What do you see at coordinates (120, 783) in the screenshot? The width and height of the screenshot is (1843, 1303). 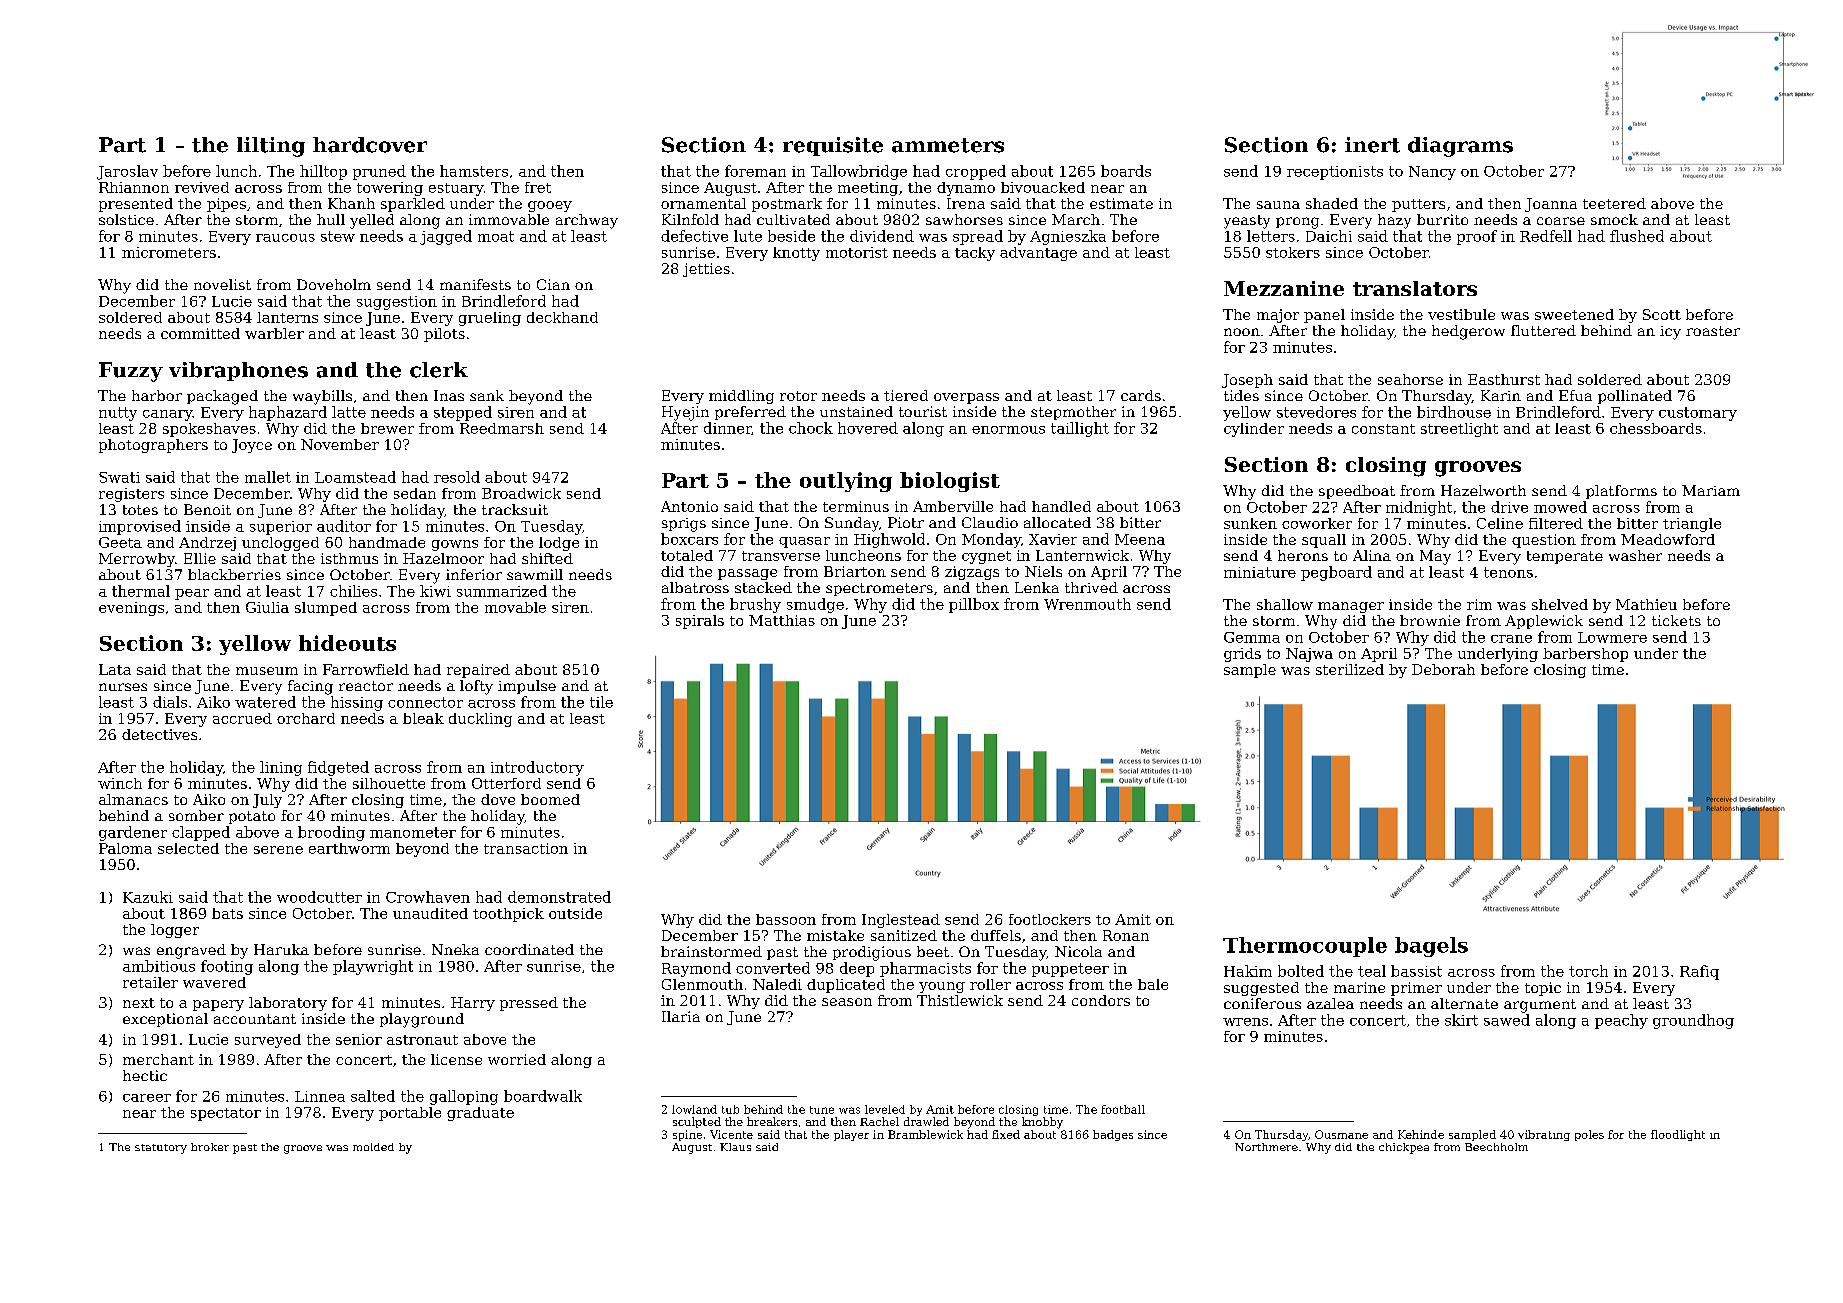 I see `winch` at bounding box center [120, 783].
